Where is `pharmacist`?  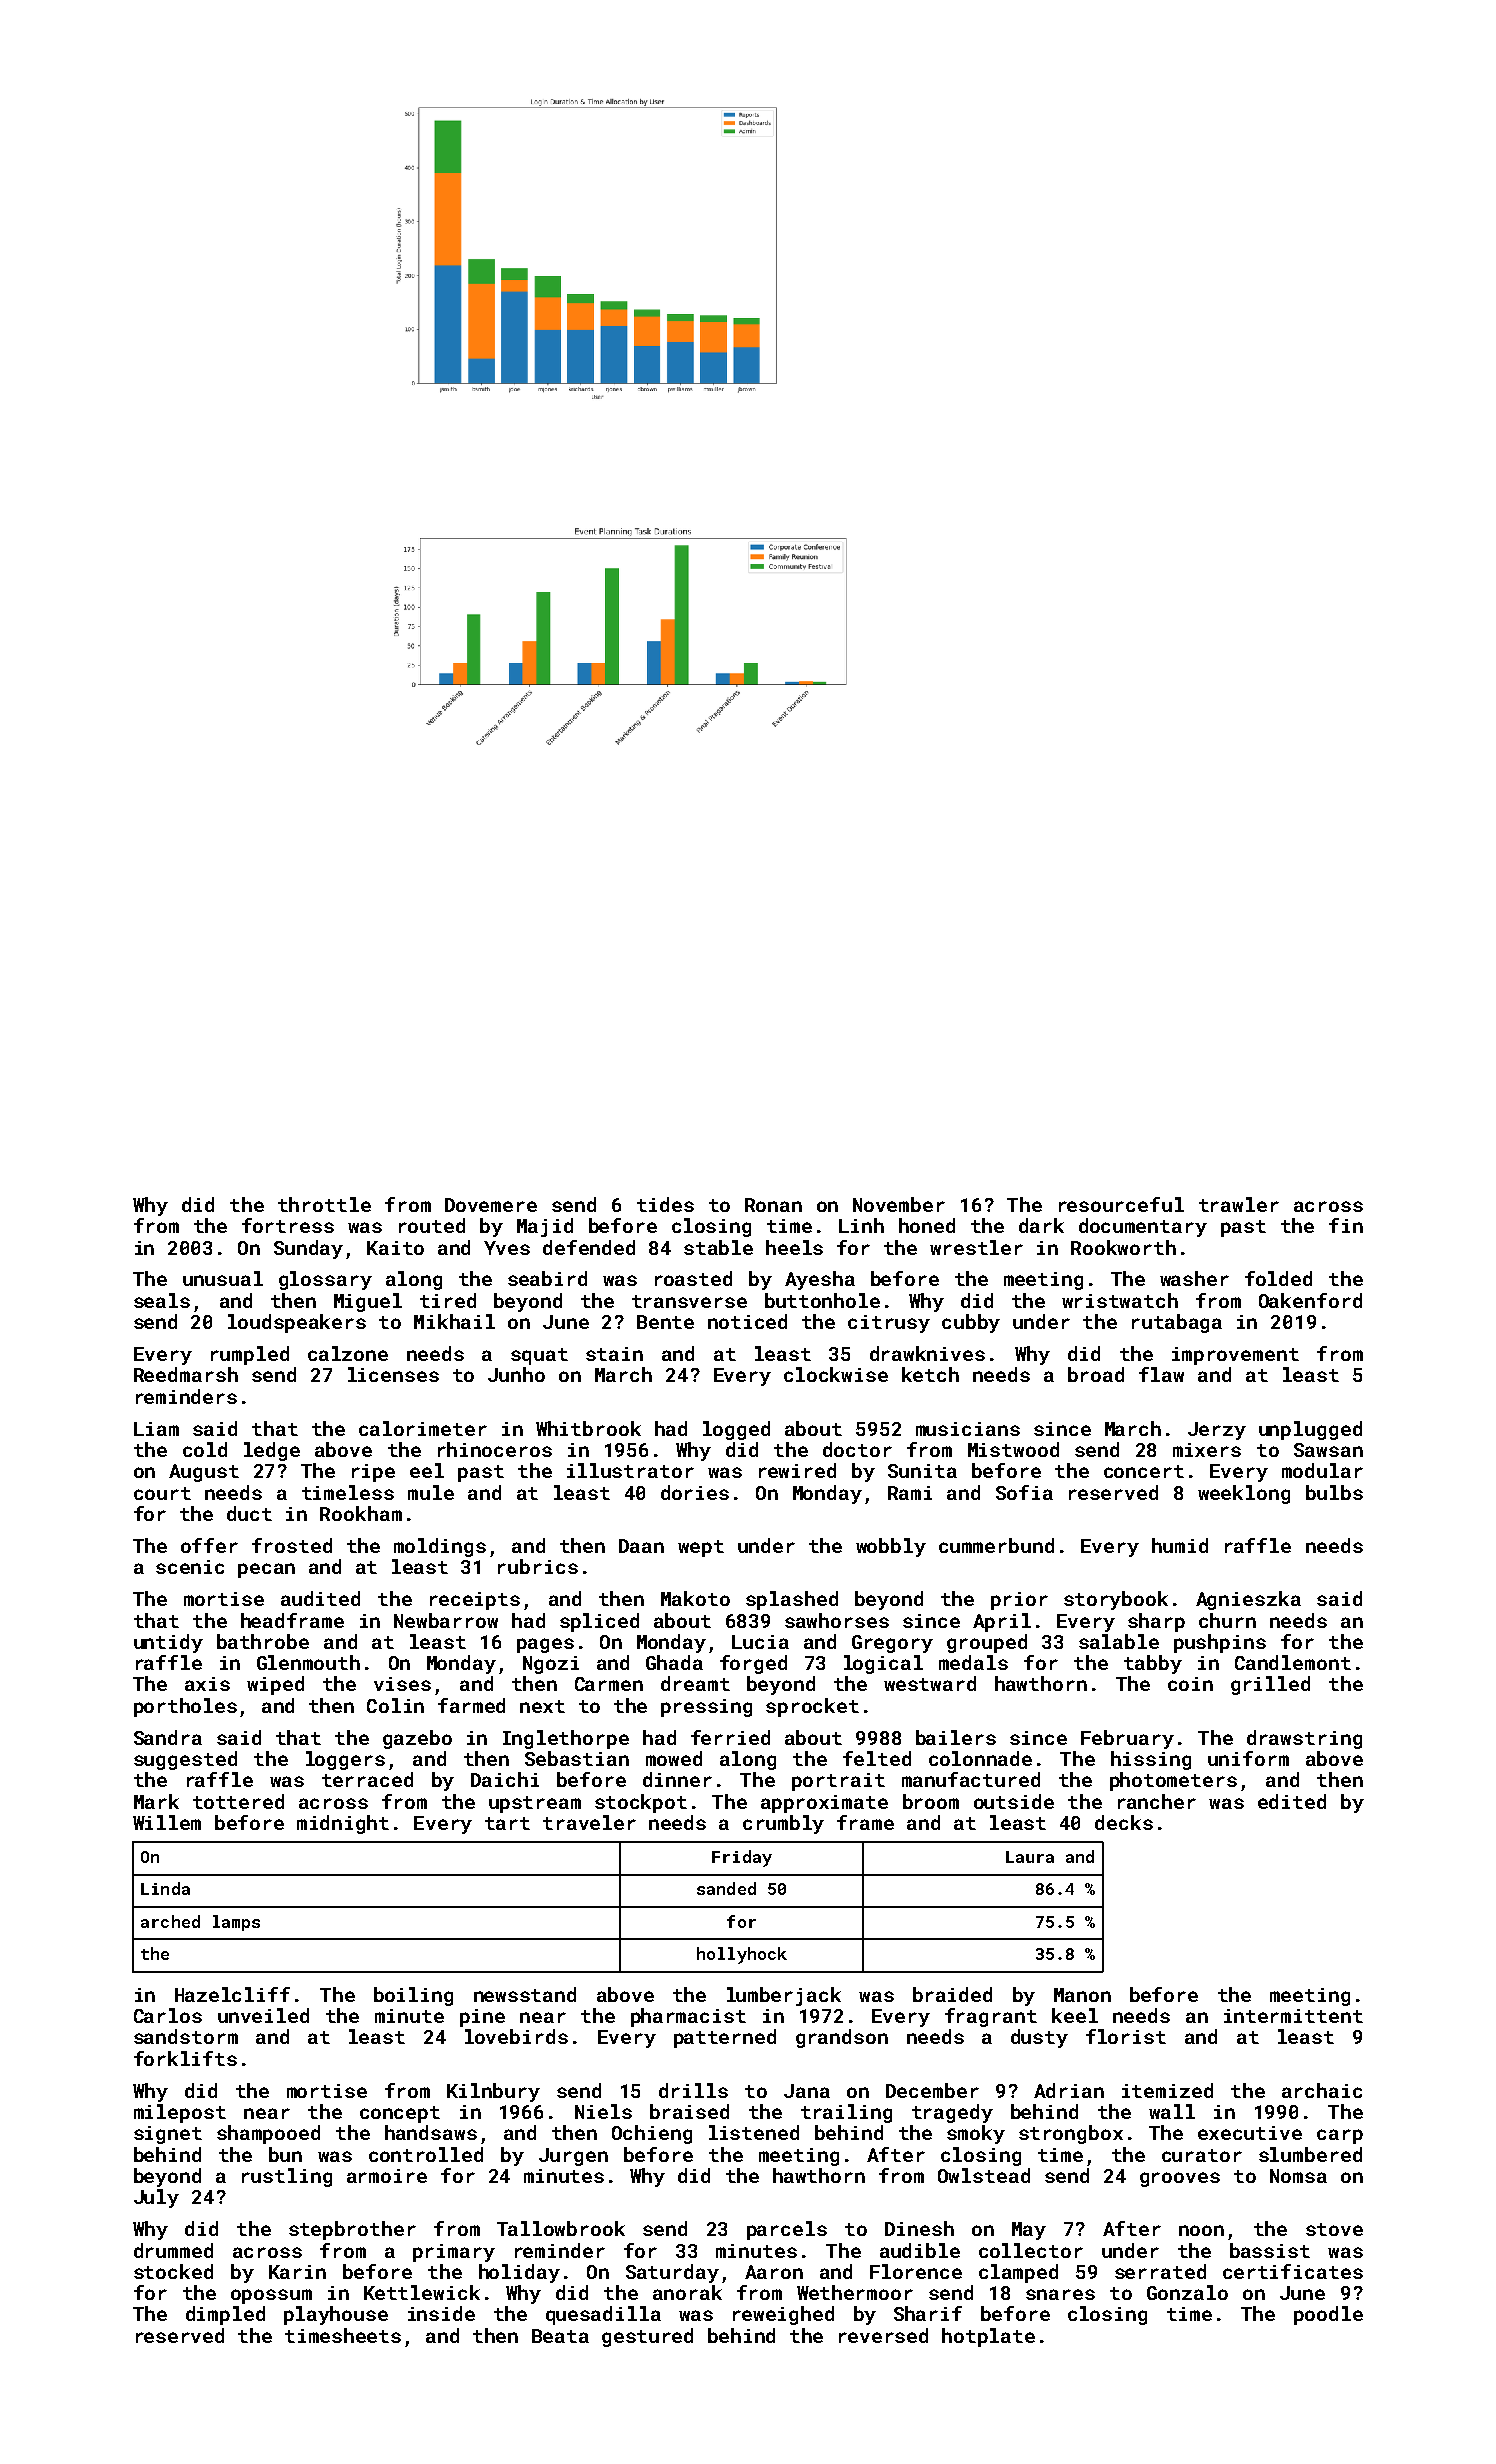 pharmacist is located at coordinates (688, 2017).
